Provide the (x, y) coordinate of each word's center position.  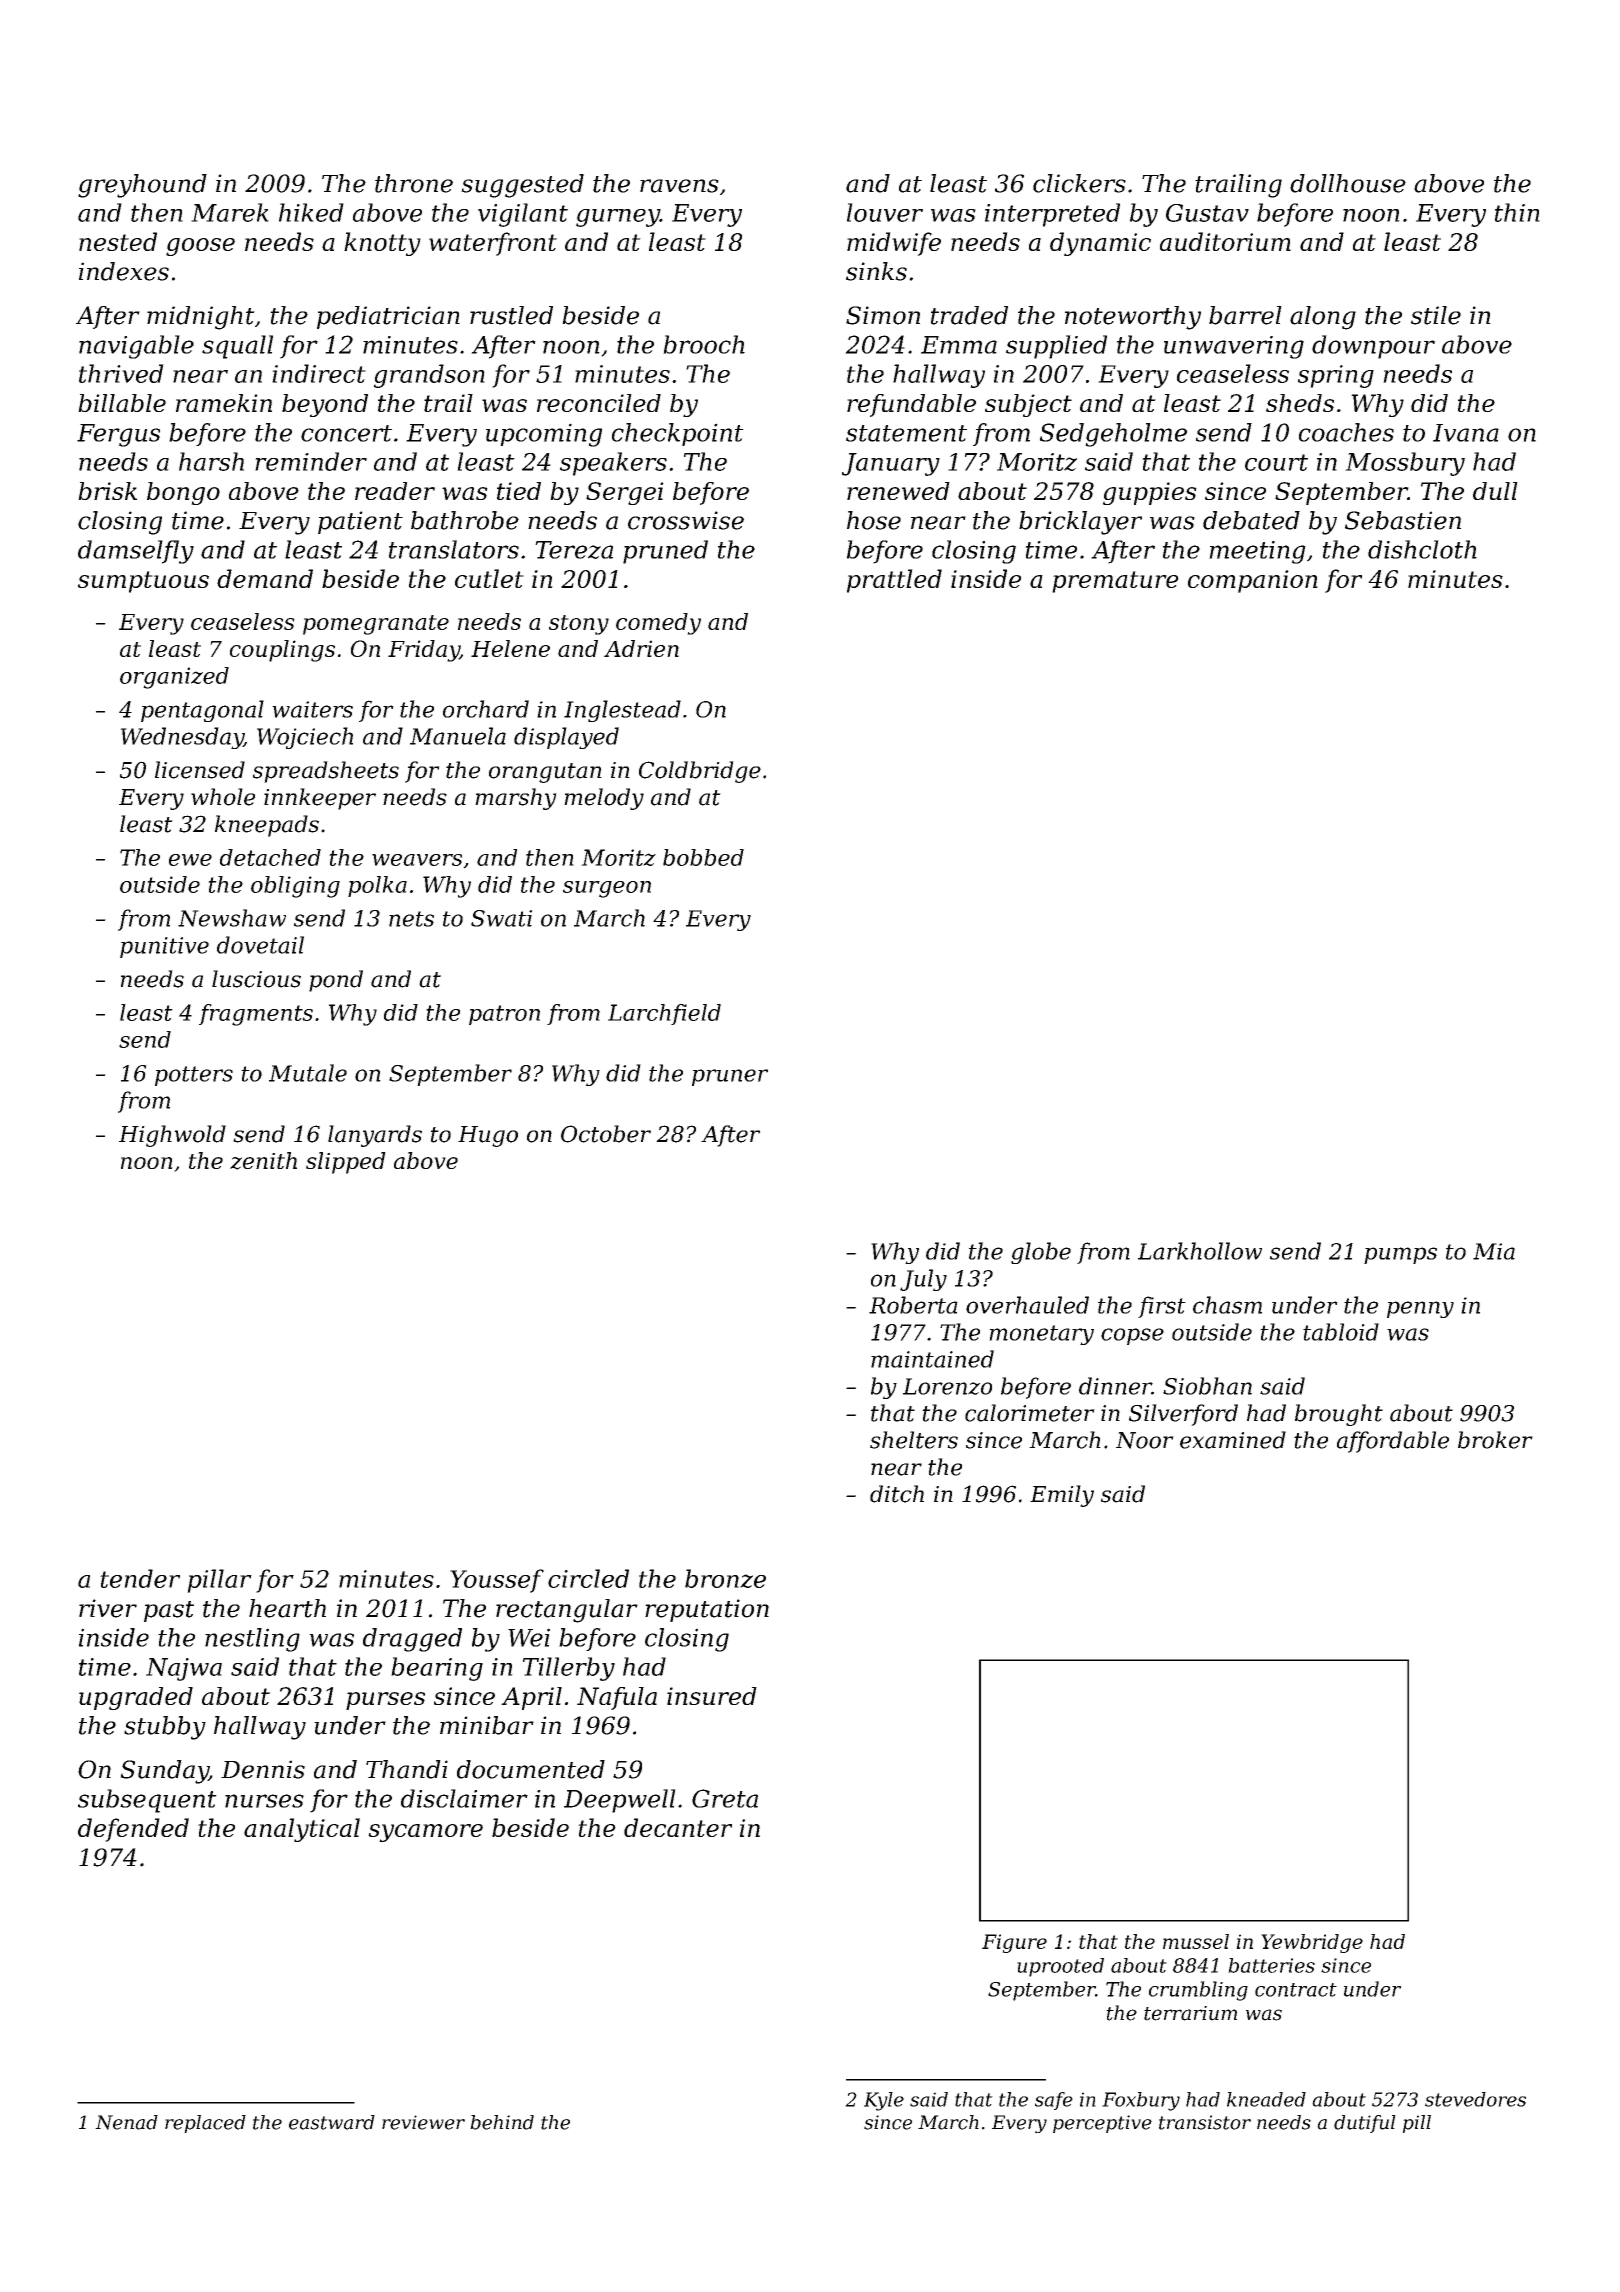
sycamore (425, 1833)
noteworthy (1133, 318)
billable (122, 403)
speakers (613, 464)
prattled (894, 581)
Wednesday (182, 738)
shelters (914, 1440)
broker (1495, 1440)
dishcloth (1422, 549)
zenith (263, 1161)
